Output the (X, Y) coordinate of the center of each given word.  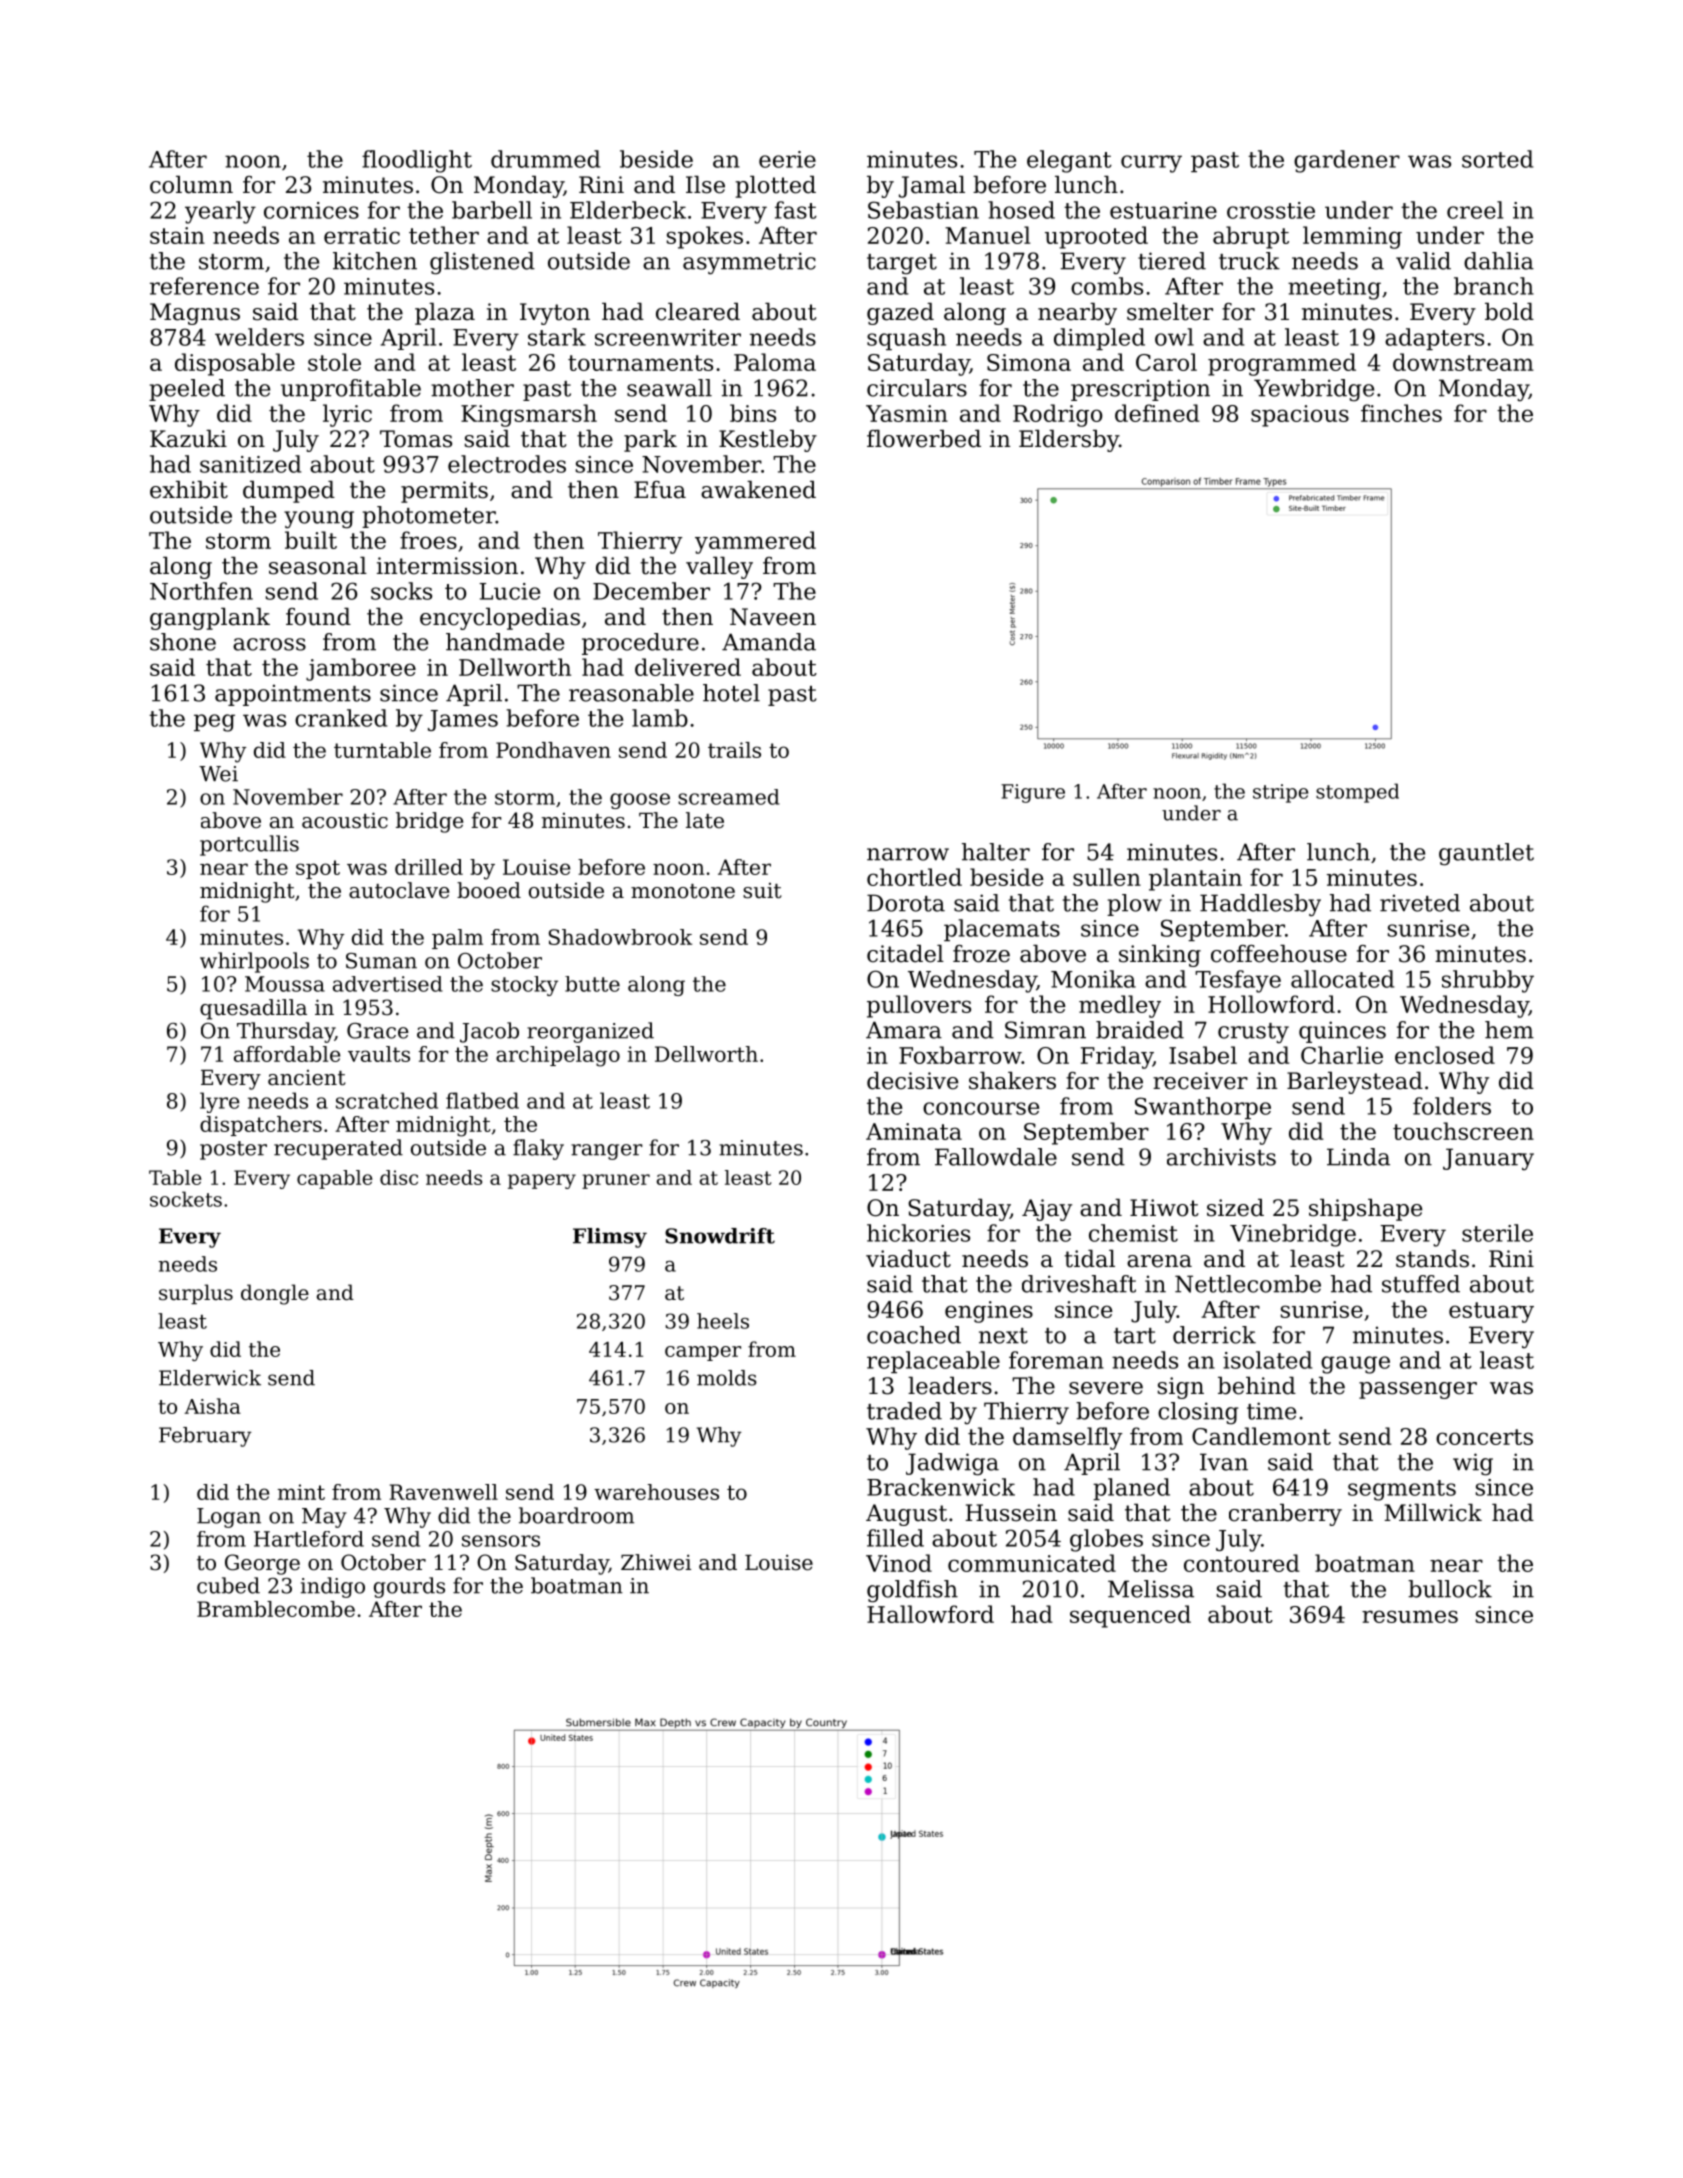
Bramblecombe (276, 1609)
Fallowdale (996, 1157)
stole (334, 362)
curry (1151, 164)
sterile (1497, 1233)
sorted (1497, 159)
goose (640, 801)
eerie (787, 159)
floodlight (417, 161)
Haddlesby (1260, 905)
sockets (186, 1199)
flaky (538, 1149)
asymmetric (749, 263)
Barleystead (1355, 1083)
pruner (616, 1181)
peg (214, 723)
